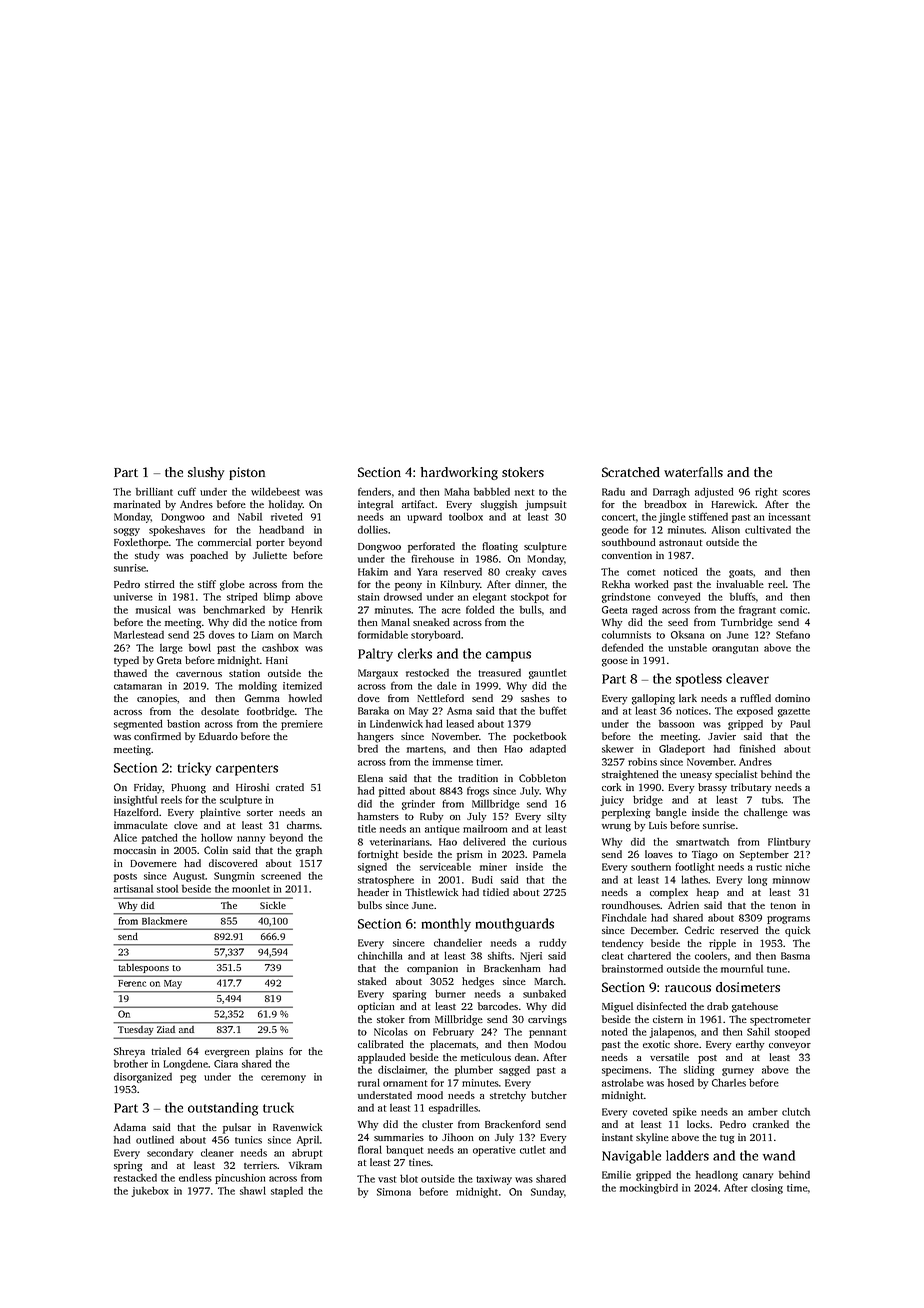  What do you see at coordinates (206, 473) in the screenshot?
I see `slushy` at bounding box center [206, 473].
